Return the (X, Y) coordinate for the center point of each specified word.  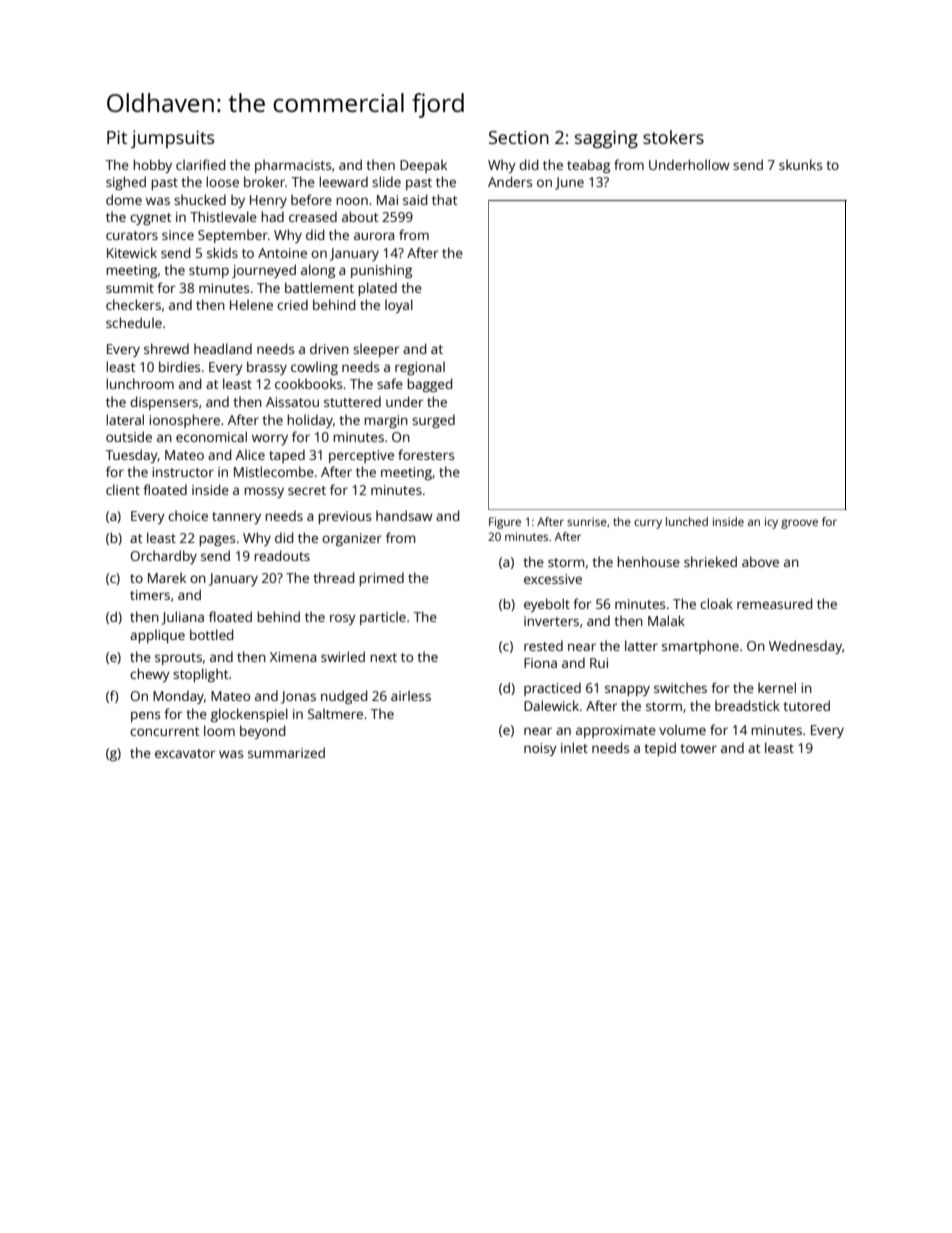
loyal (399, 306)
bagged (429, 385)
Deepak (423, 166)
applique (157, 636)
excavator (185, 753)
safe (390, 383)
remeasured (774, 603)
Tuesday (132, 456)
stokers (673, 137)
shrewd (166, 348)
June (569, 183)
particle (383, 618)
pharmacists (293, 166)
